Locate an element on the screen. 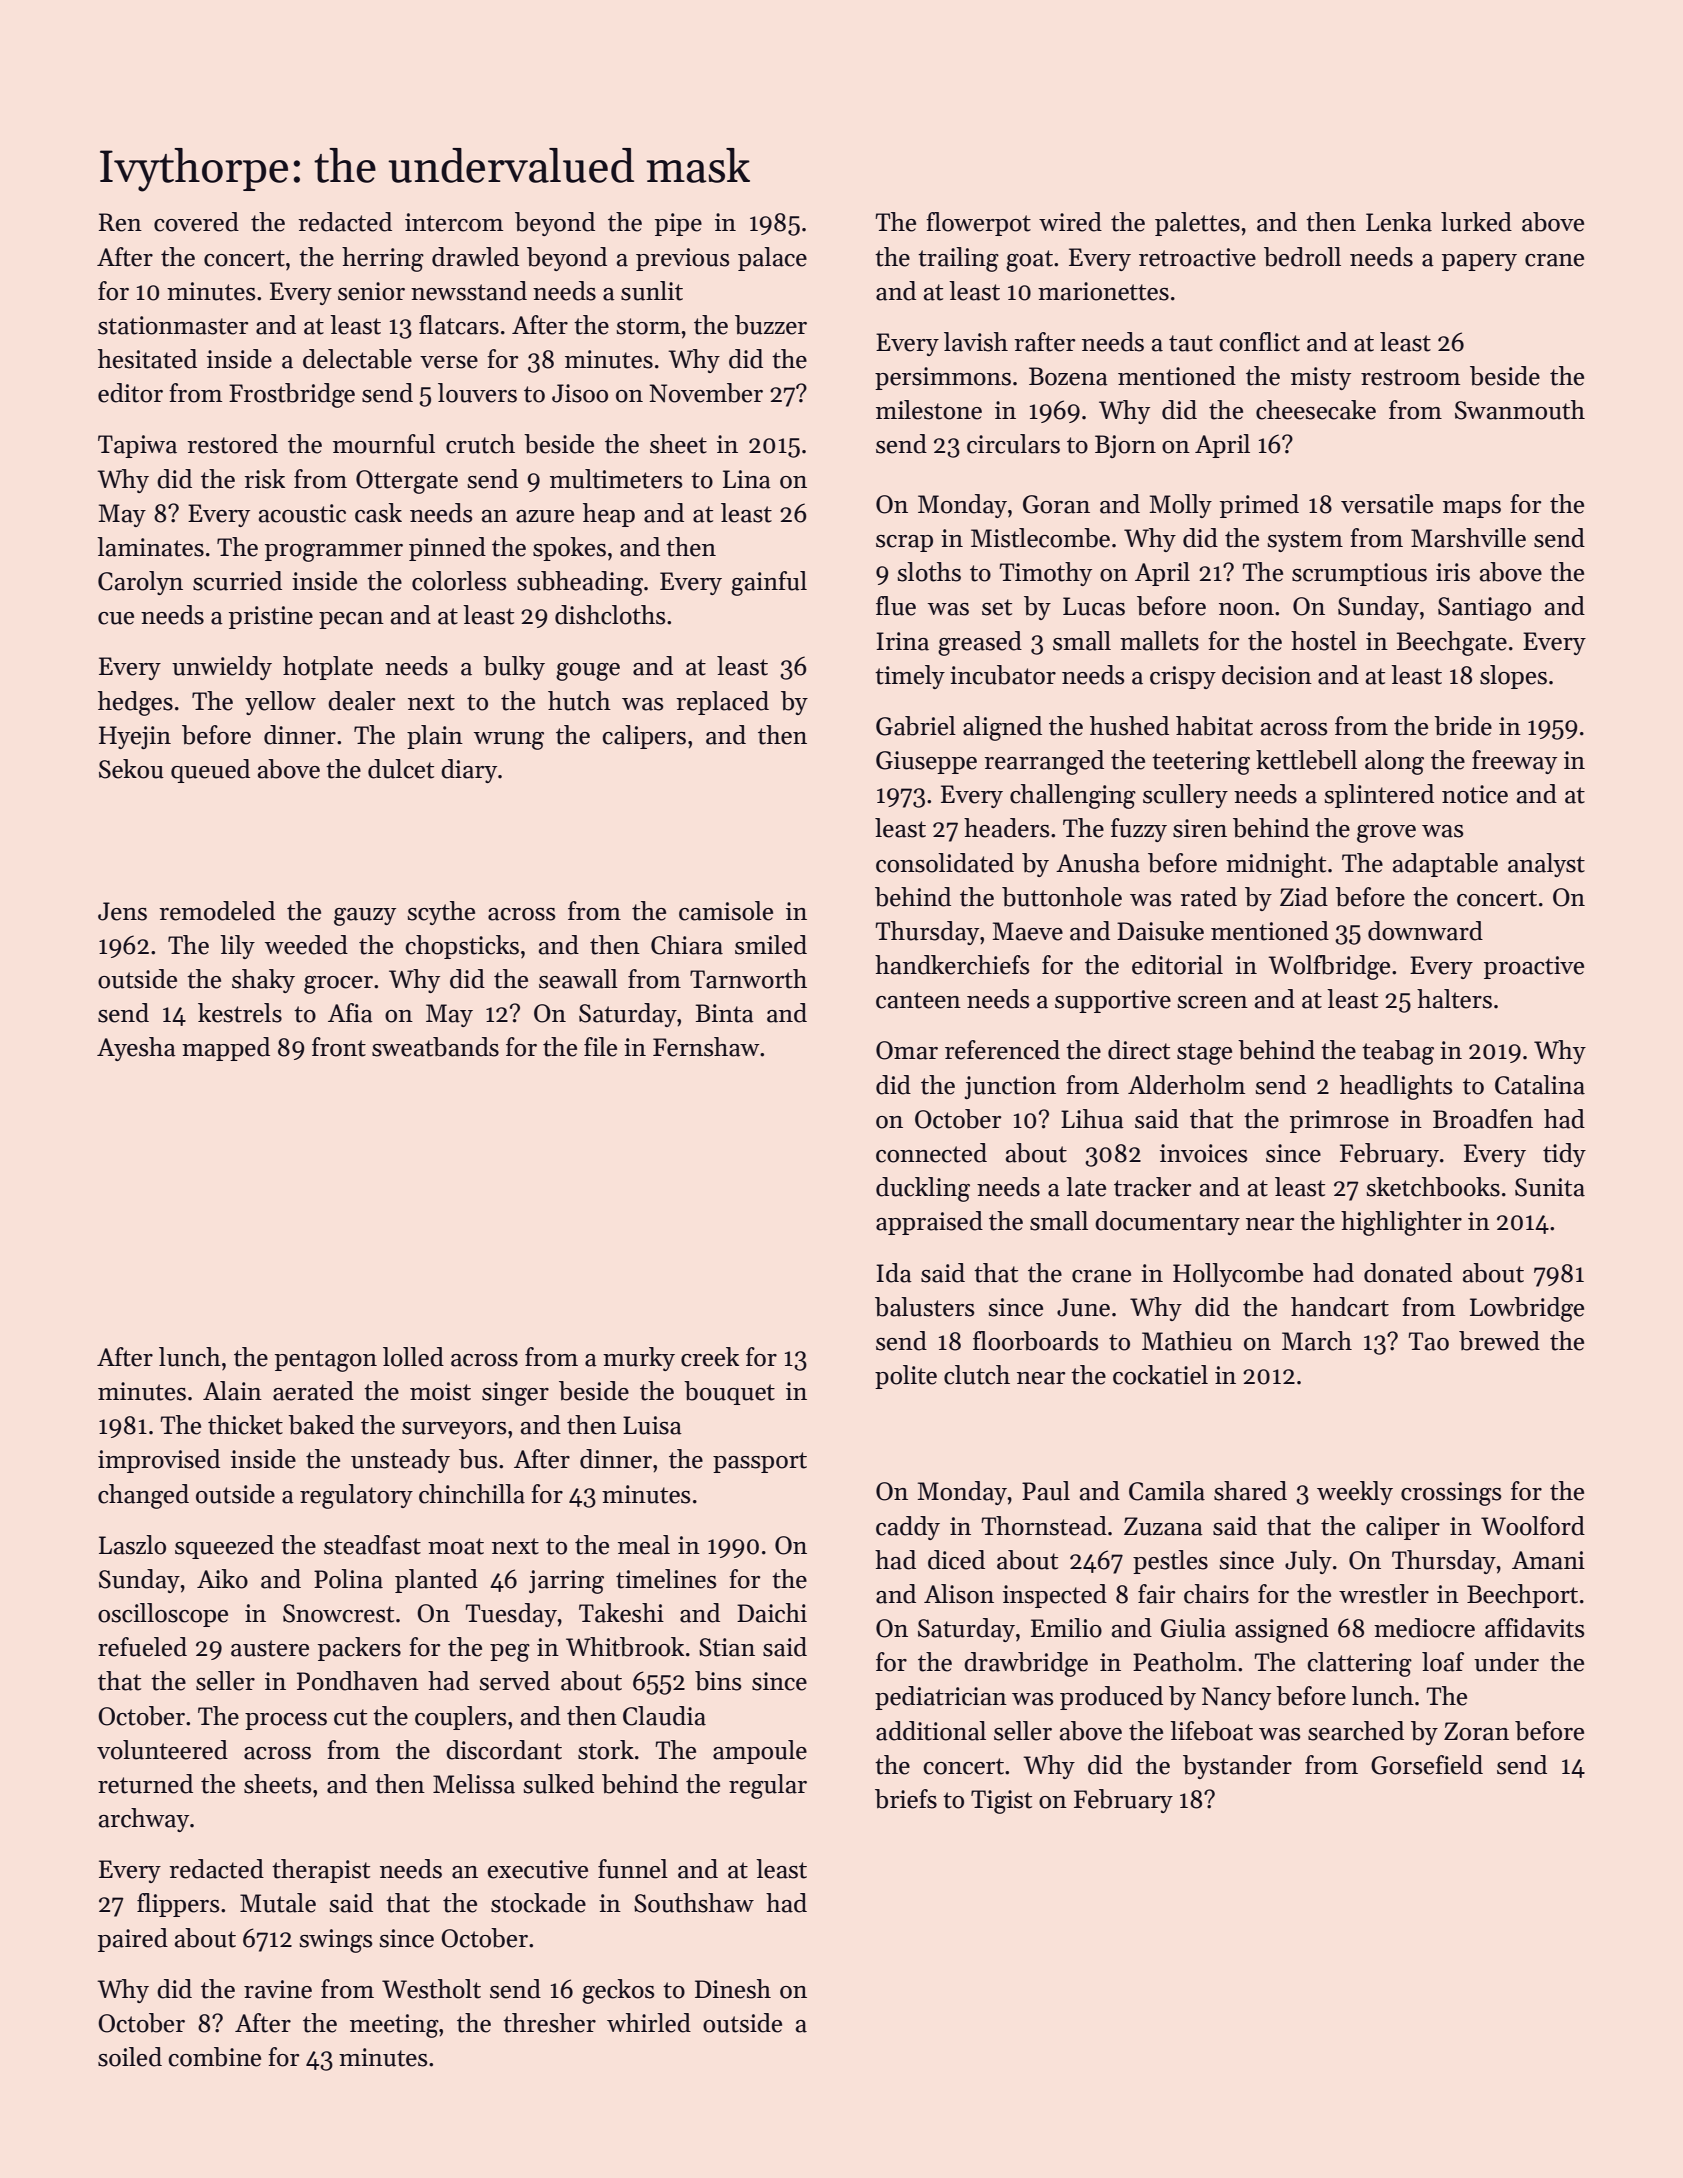 This screenshot has height=2178, width=1683. Santiago is located at coordinates (1484, 609).
